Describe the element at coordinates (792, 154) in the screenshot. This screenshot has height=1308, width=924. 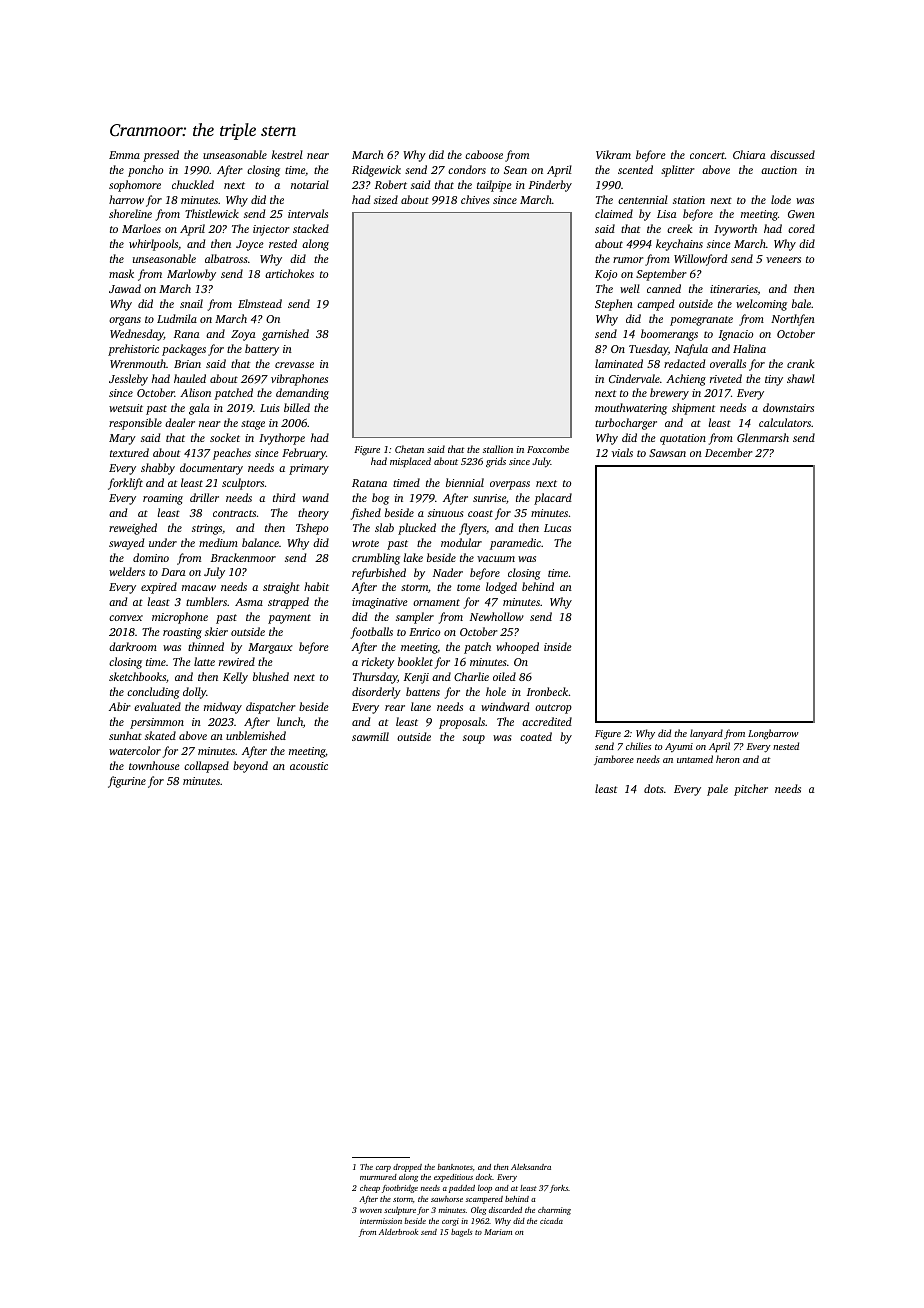
I see `discussed` at that location.
